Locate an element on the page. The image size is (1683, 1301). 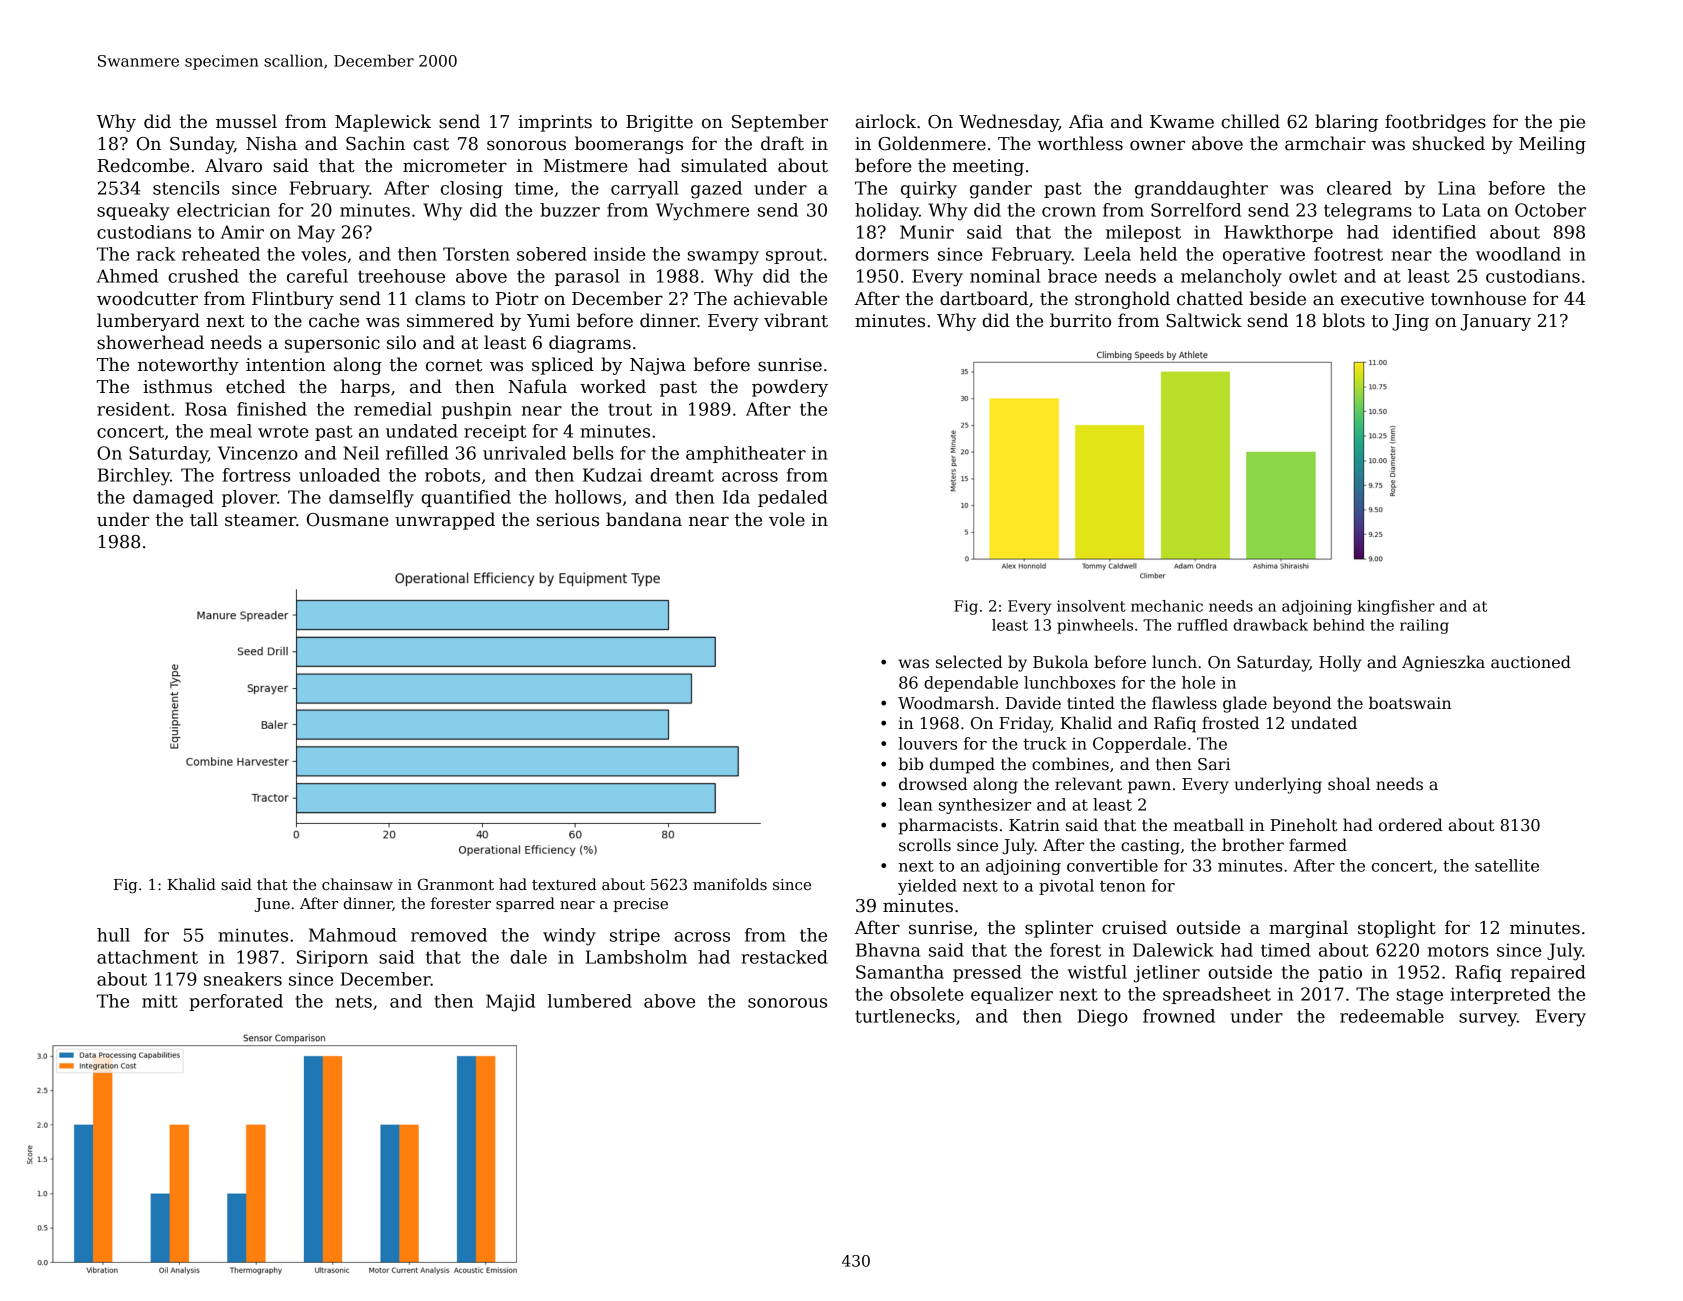
careful is located at coordinates (317, 276).
